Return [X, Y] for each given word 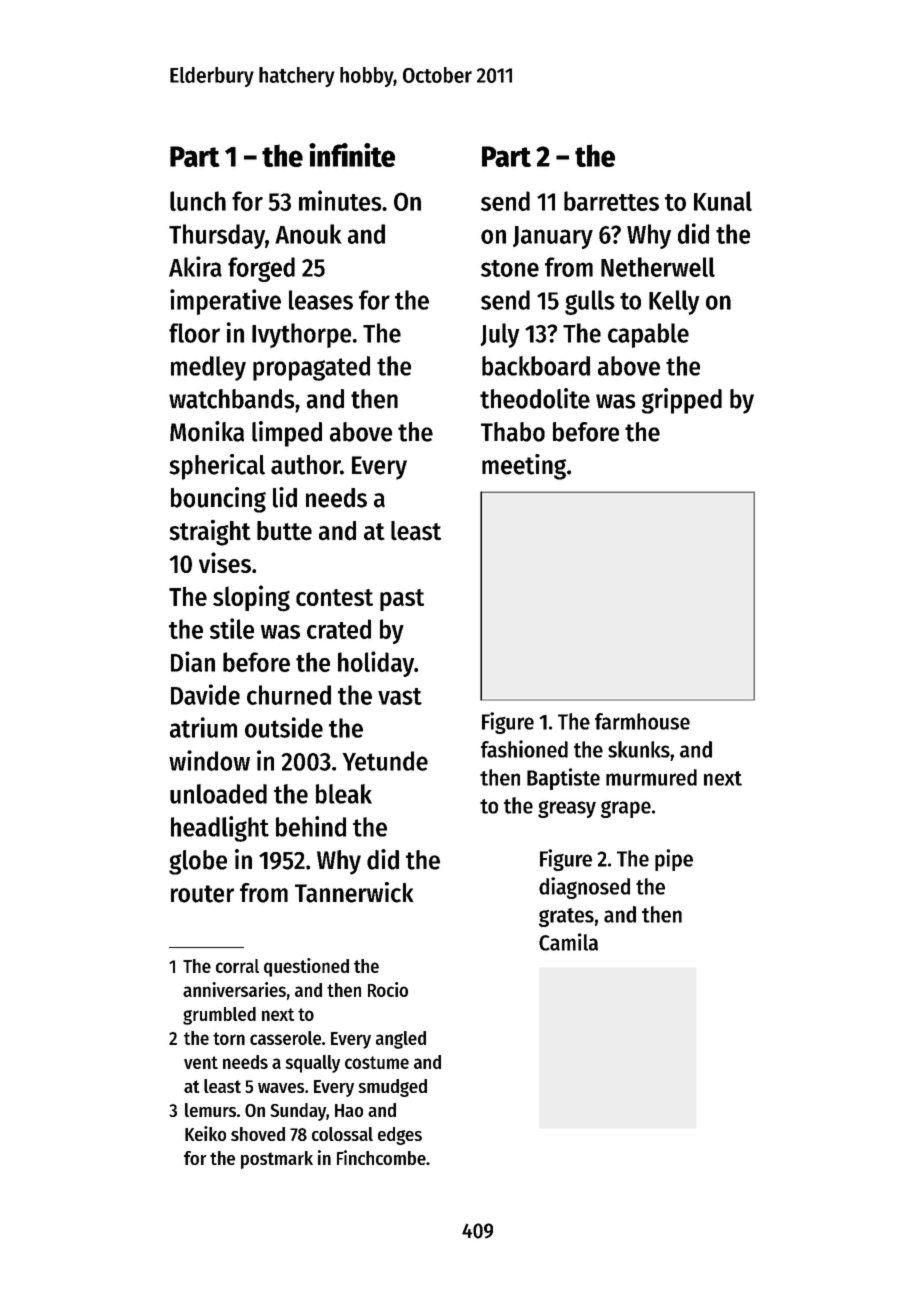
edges [400, 1136]
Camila [568, 942]
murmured [651, 777]
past [402, 600]
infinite [352, 155]
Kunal [723, 201]
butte [284, 531]
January [553, 237]
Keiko [205, 1133]
